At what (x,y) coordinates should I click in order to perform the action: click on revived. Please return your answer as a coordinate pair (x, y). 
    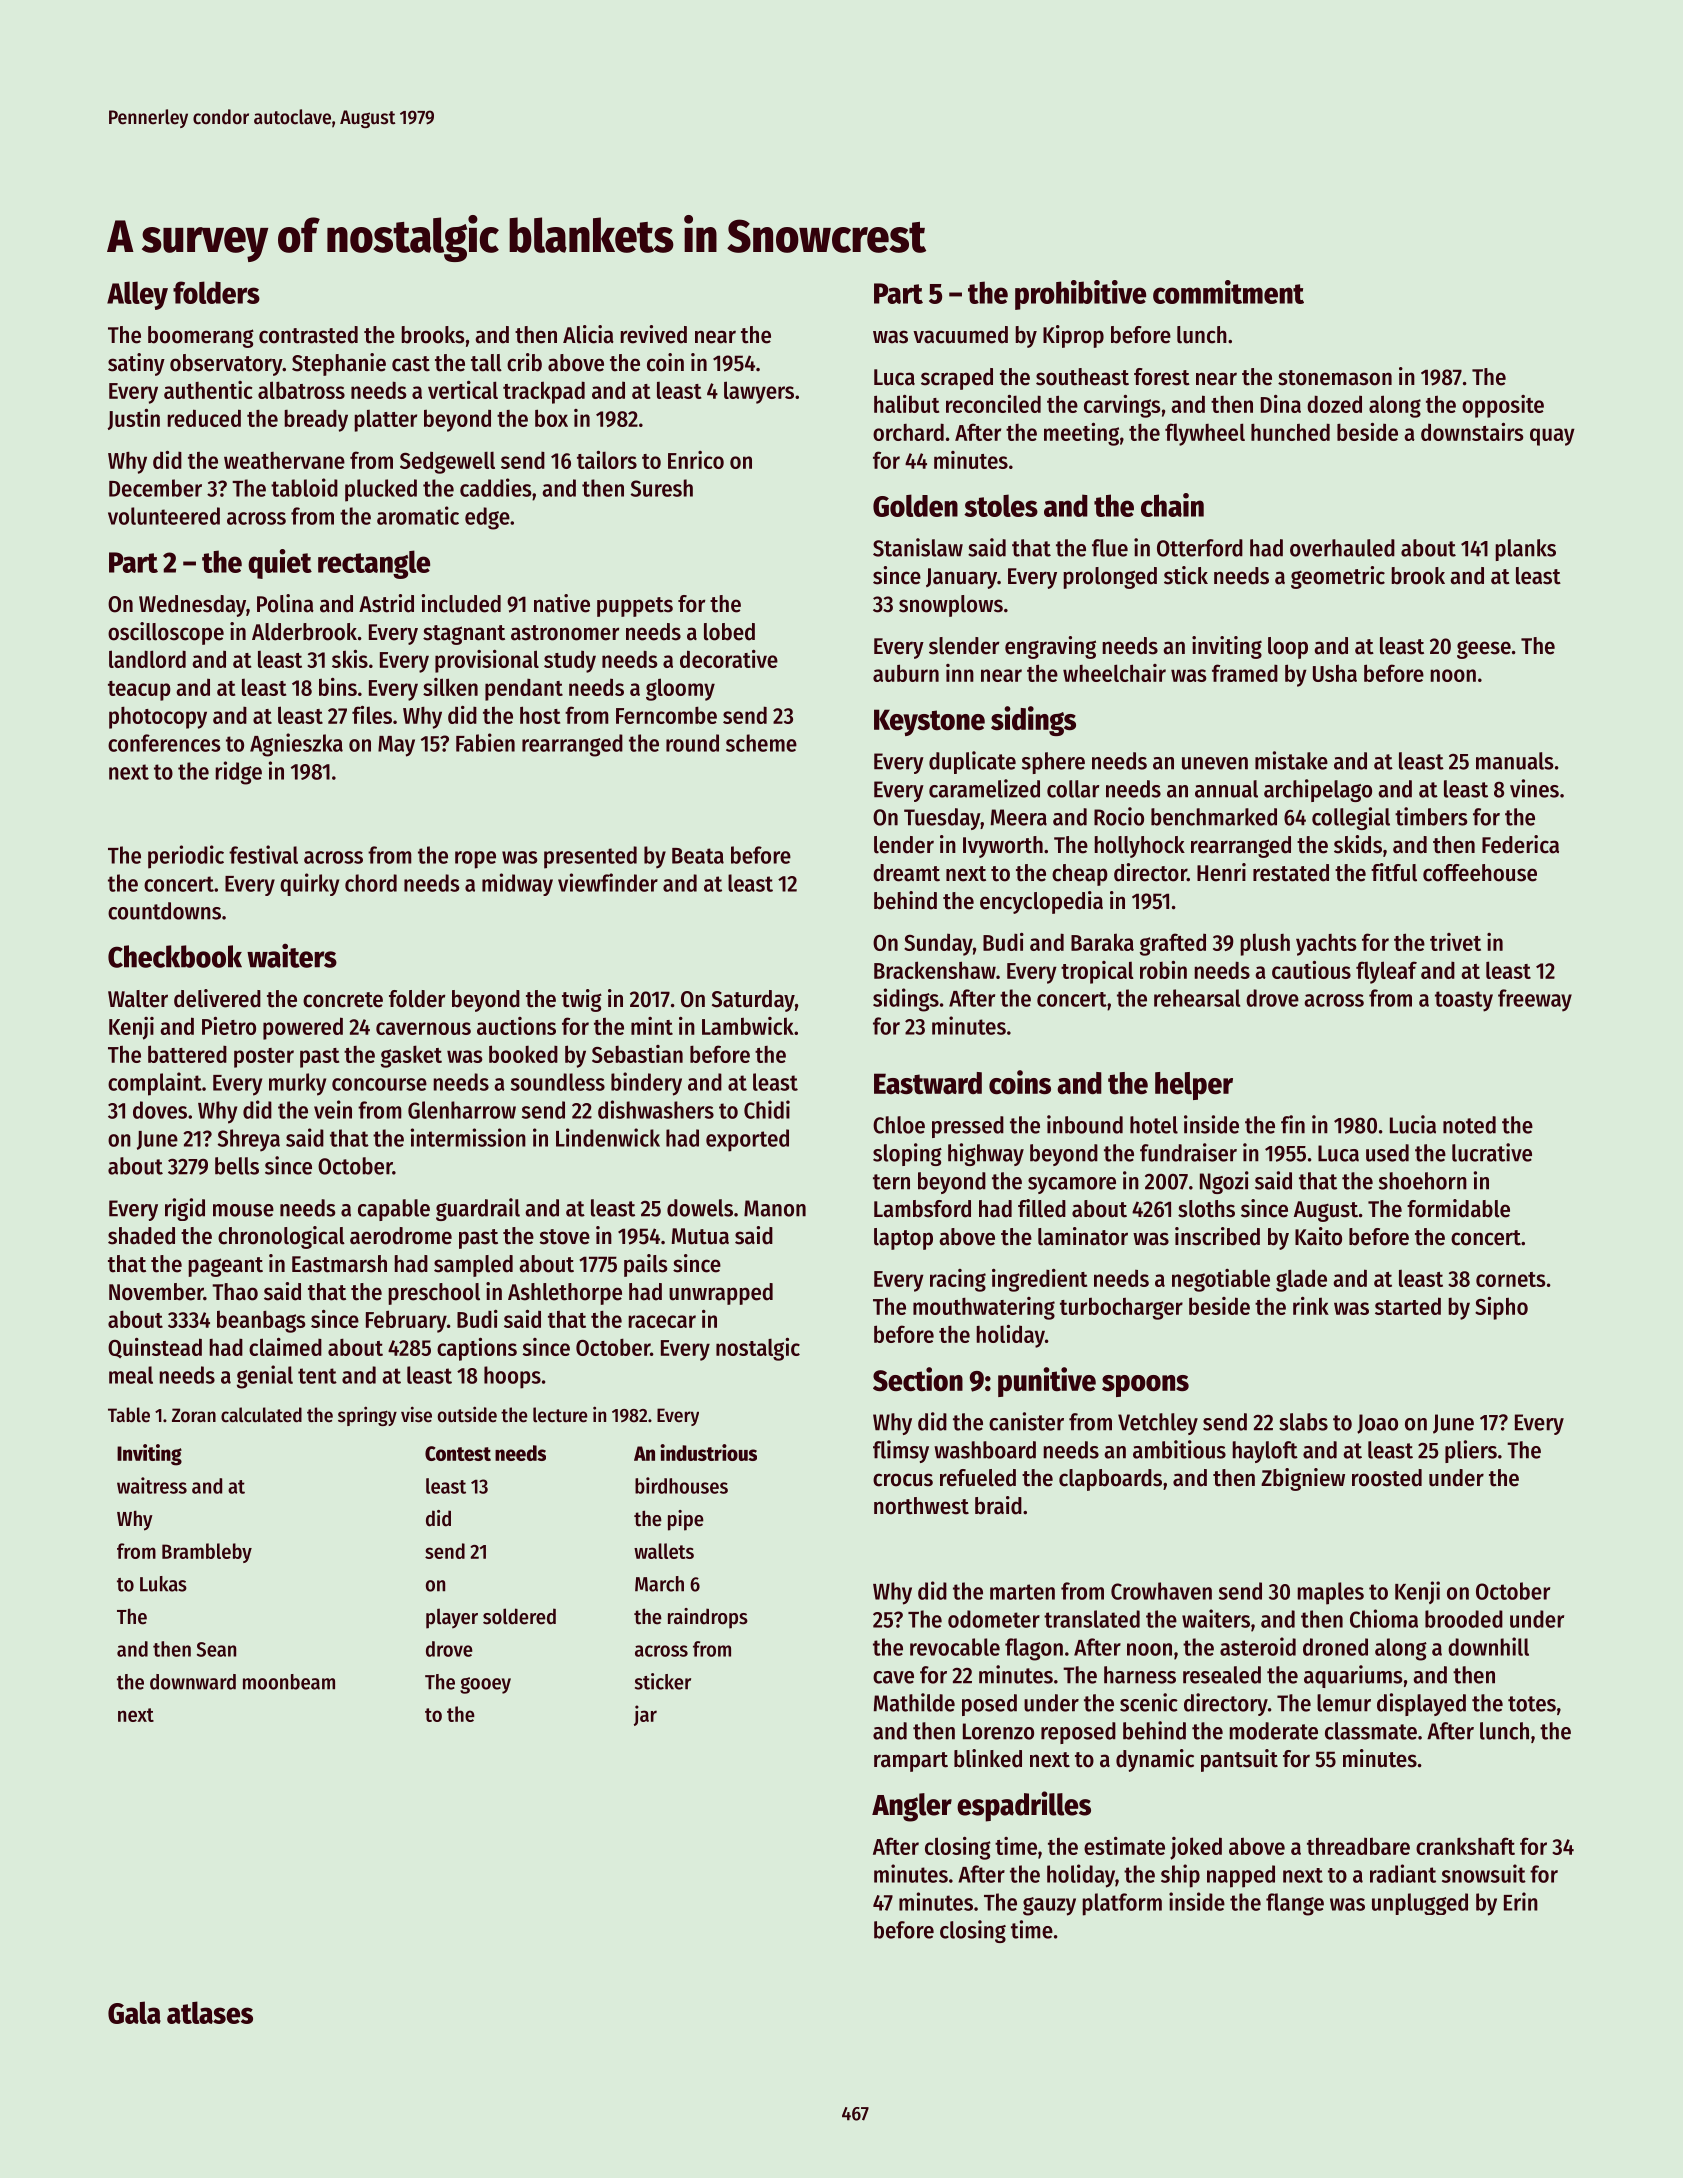
    Looking at the image, I should click on (653, 334).
